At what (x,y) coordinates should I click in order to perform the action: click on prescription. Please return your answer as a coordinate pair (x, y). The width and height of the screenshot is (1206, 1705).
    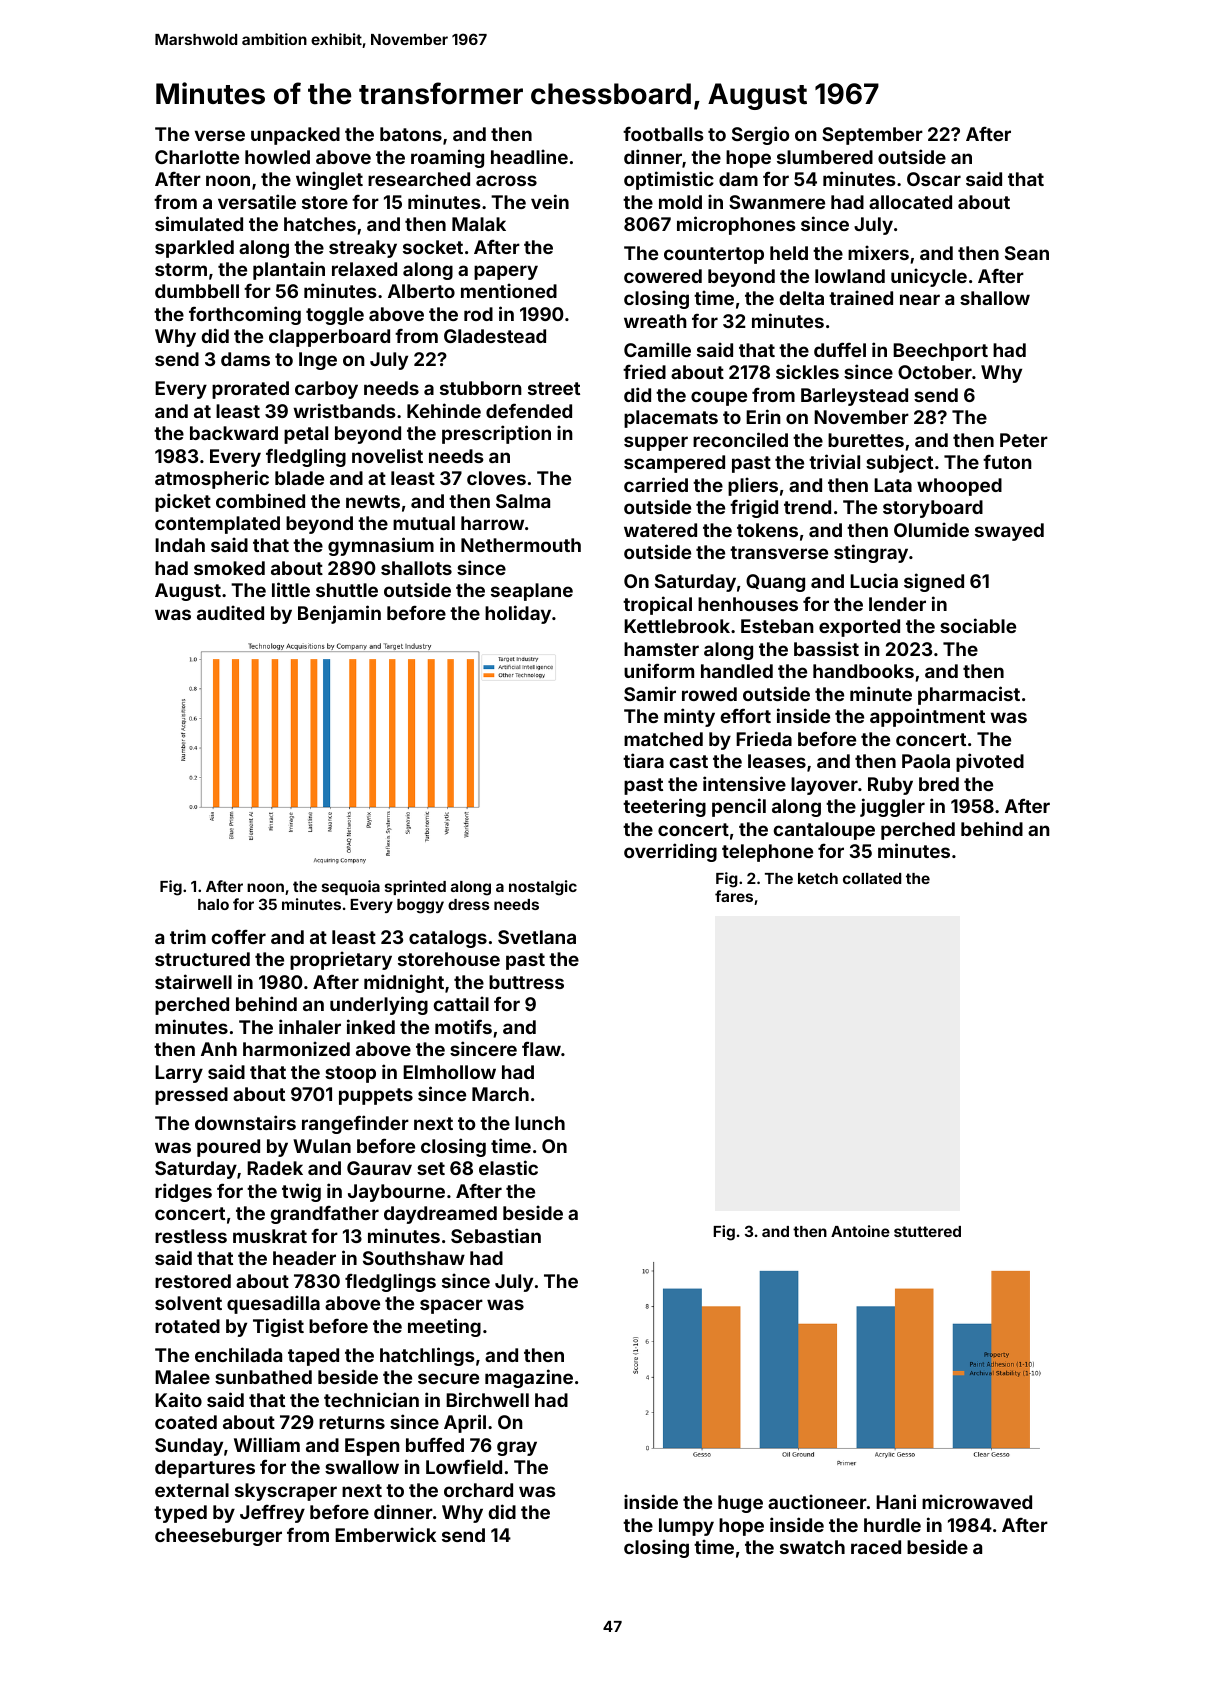
    Looking at the image, I should click on (496, 434).
